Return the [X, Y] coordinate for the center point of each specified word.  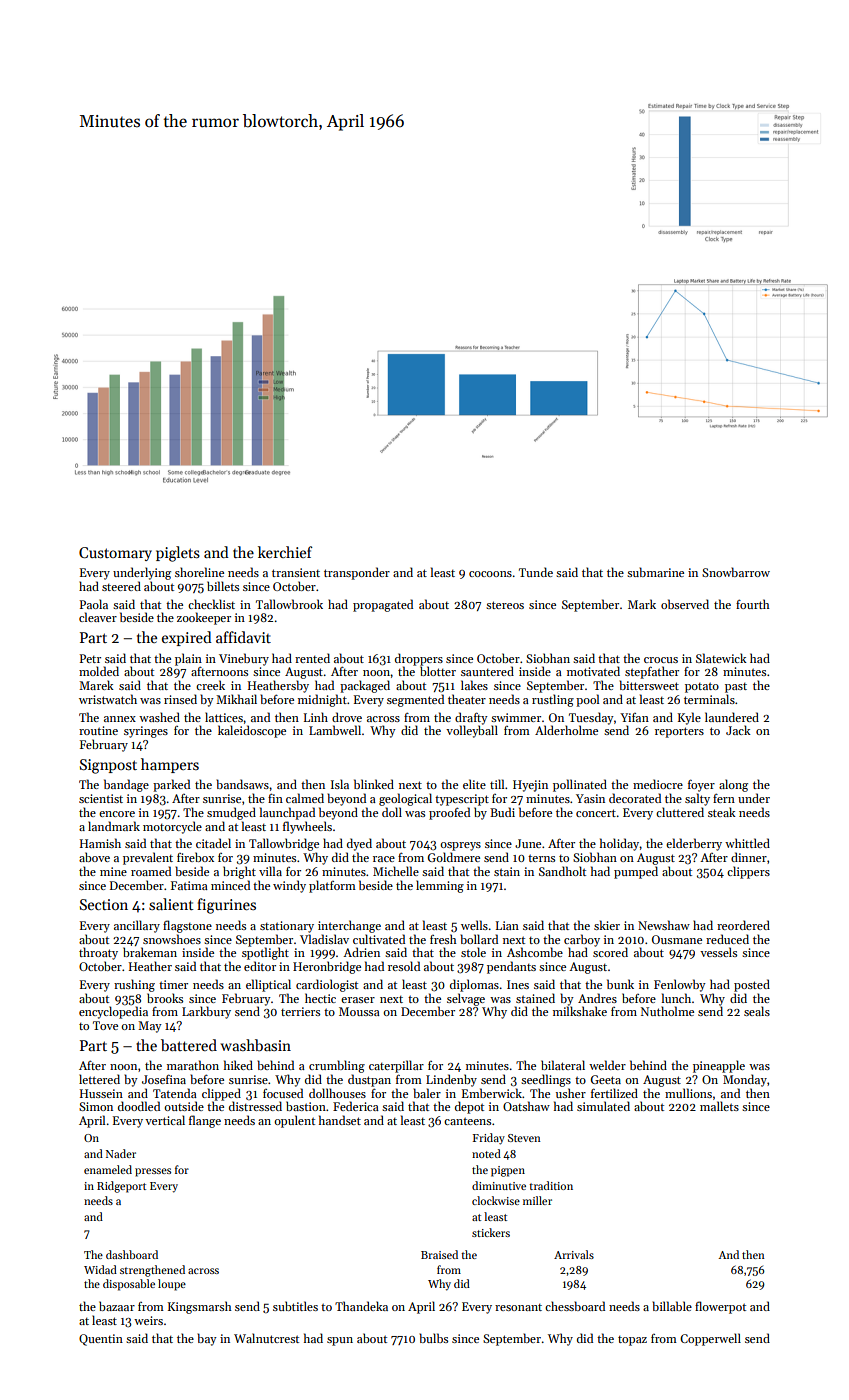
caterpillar [396, 1066]
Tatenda [175, 1093]
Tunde [536, 572]
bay [207, 1339]
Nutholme [667, 1011]
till [497, 784]
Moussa [359, 1011]
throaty [98, 953]
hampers [170, 765]
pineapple [719, 1066]
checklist [211, 604]
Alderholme [566, 730]
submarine [655, 572]
